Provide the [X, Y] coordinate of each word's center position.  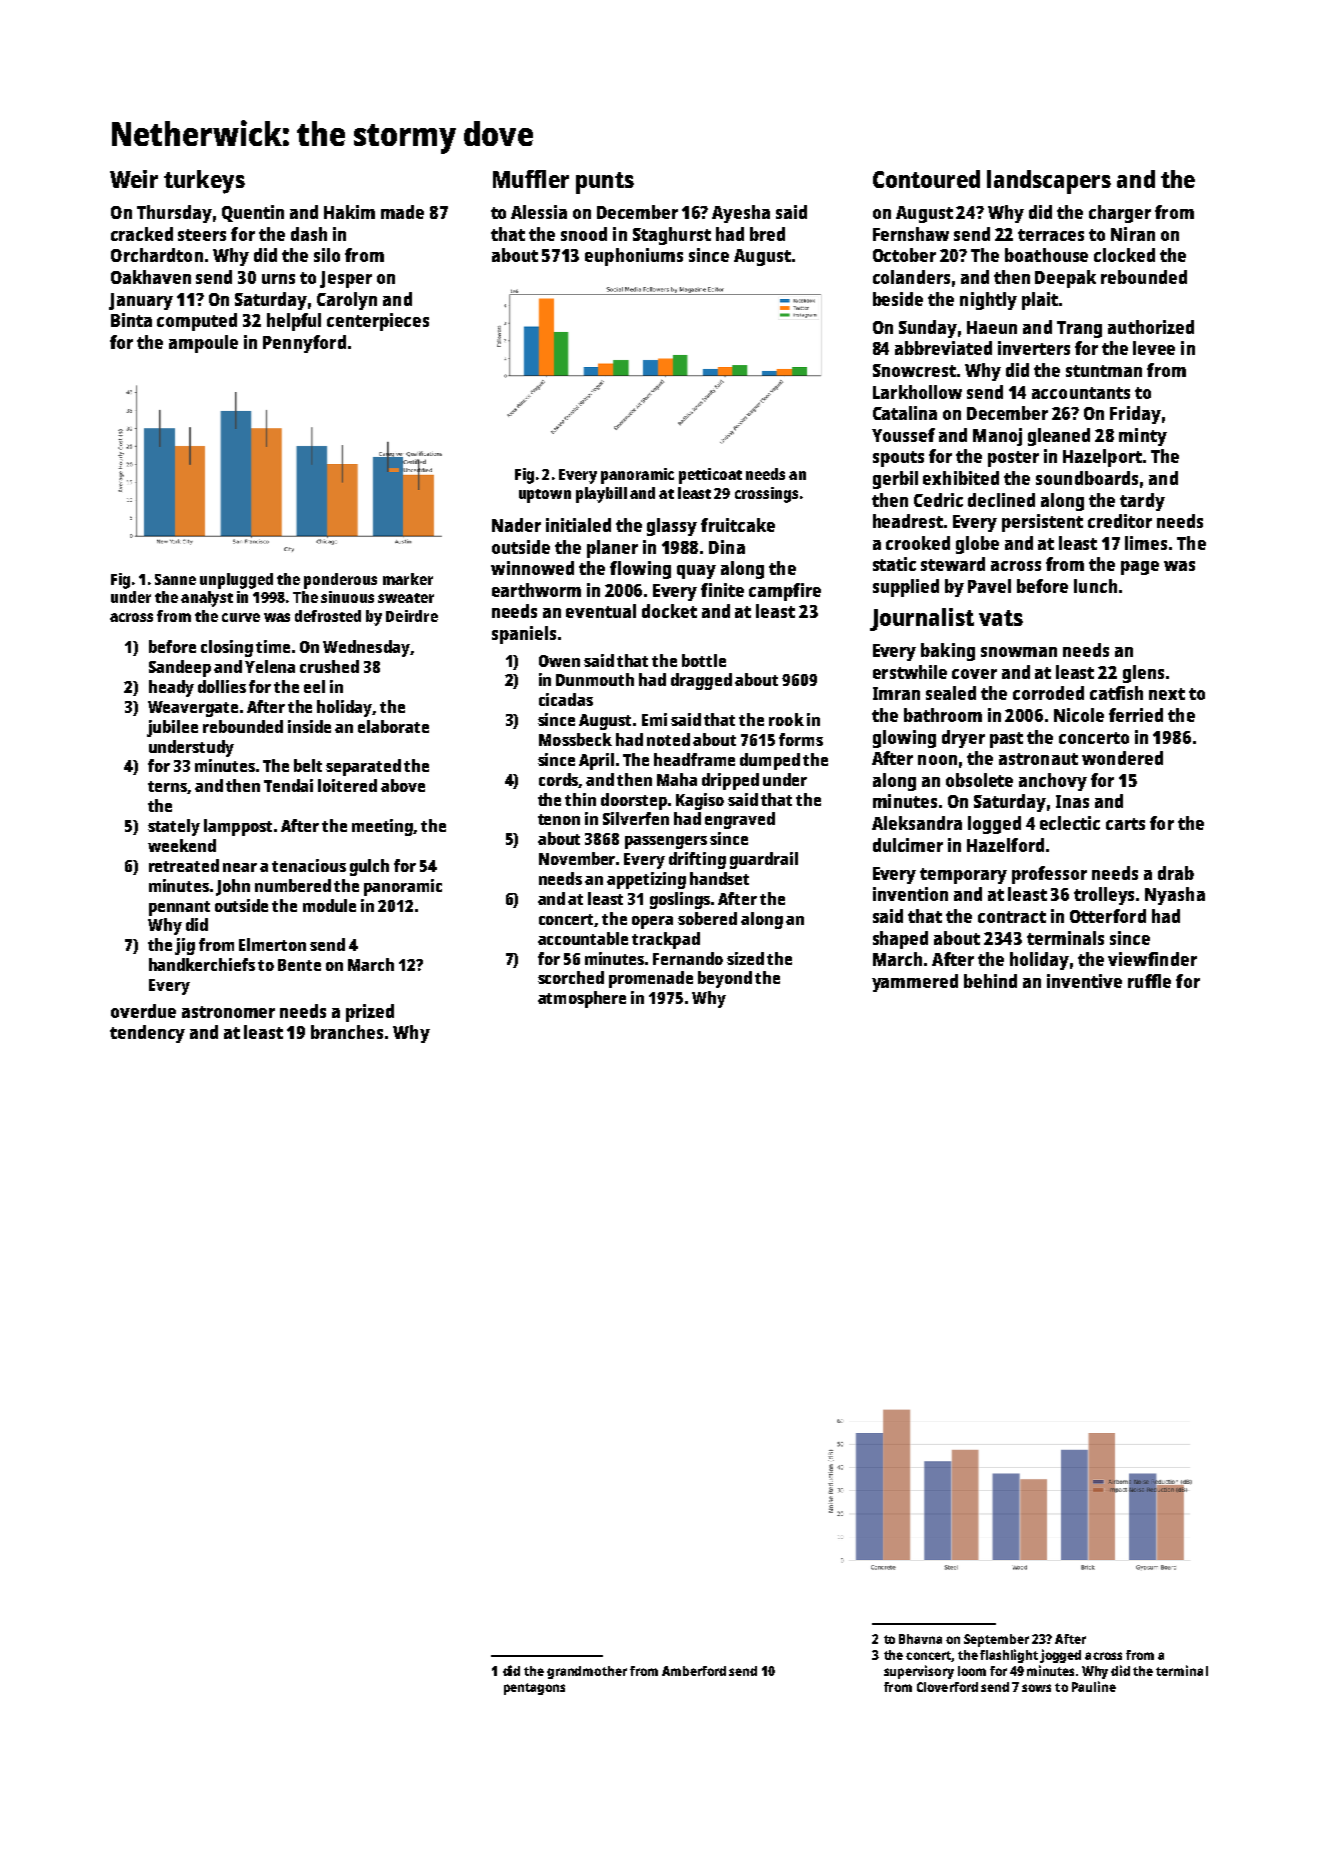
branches [347, 1032]
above [403, 785]
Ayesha [741, 214]
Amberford [694, 1671]
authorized [1151, 327]
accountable [583, 938]
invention [910, 894]
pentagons [534, 1689]
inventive [1084, 981]
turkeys [204, 182]
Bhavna [920, 1639]
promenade [651, 979]
